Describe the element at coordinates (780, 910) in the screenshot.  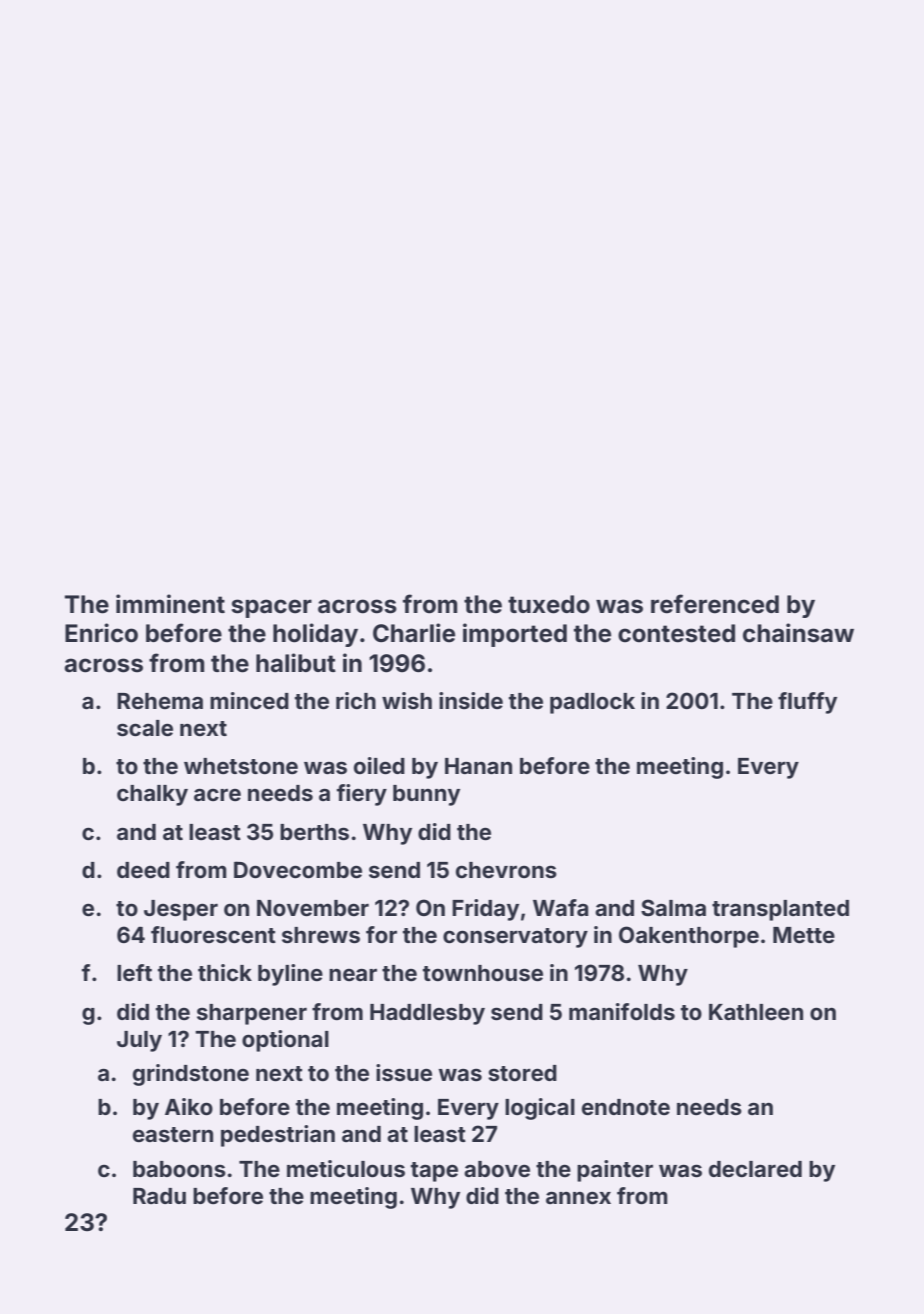
I see `transplanted` at that location.
